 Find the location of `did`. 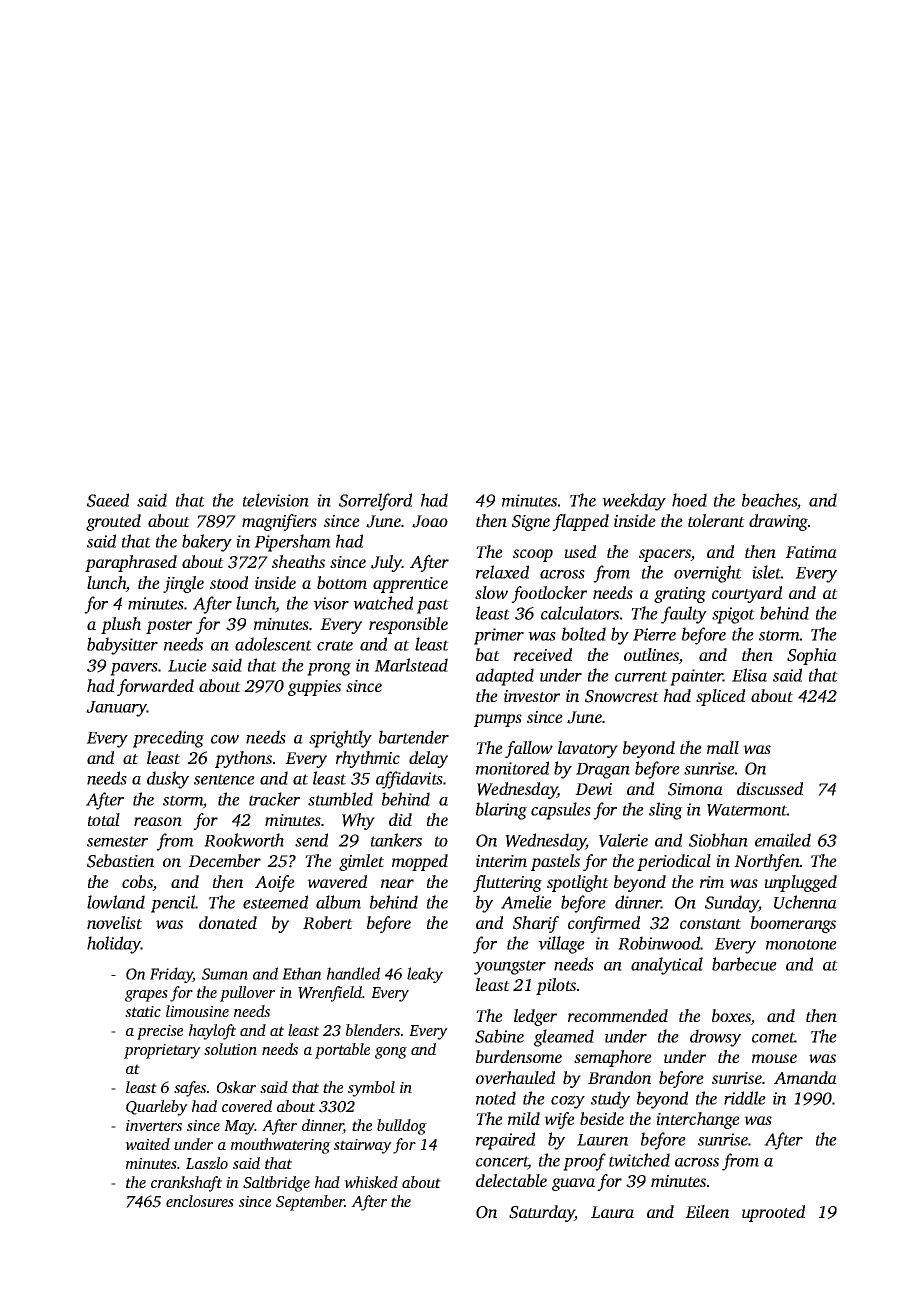

did is located at coordinates (400, 819).
